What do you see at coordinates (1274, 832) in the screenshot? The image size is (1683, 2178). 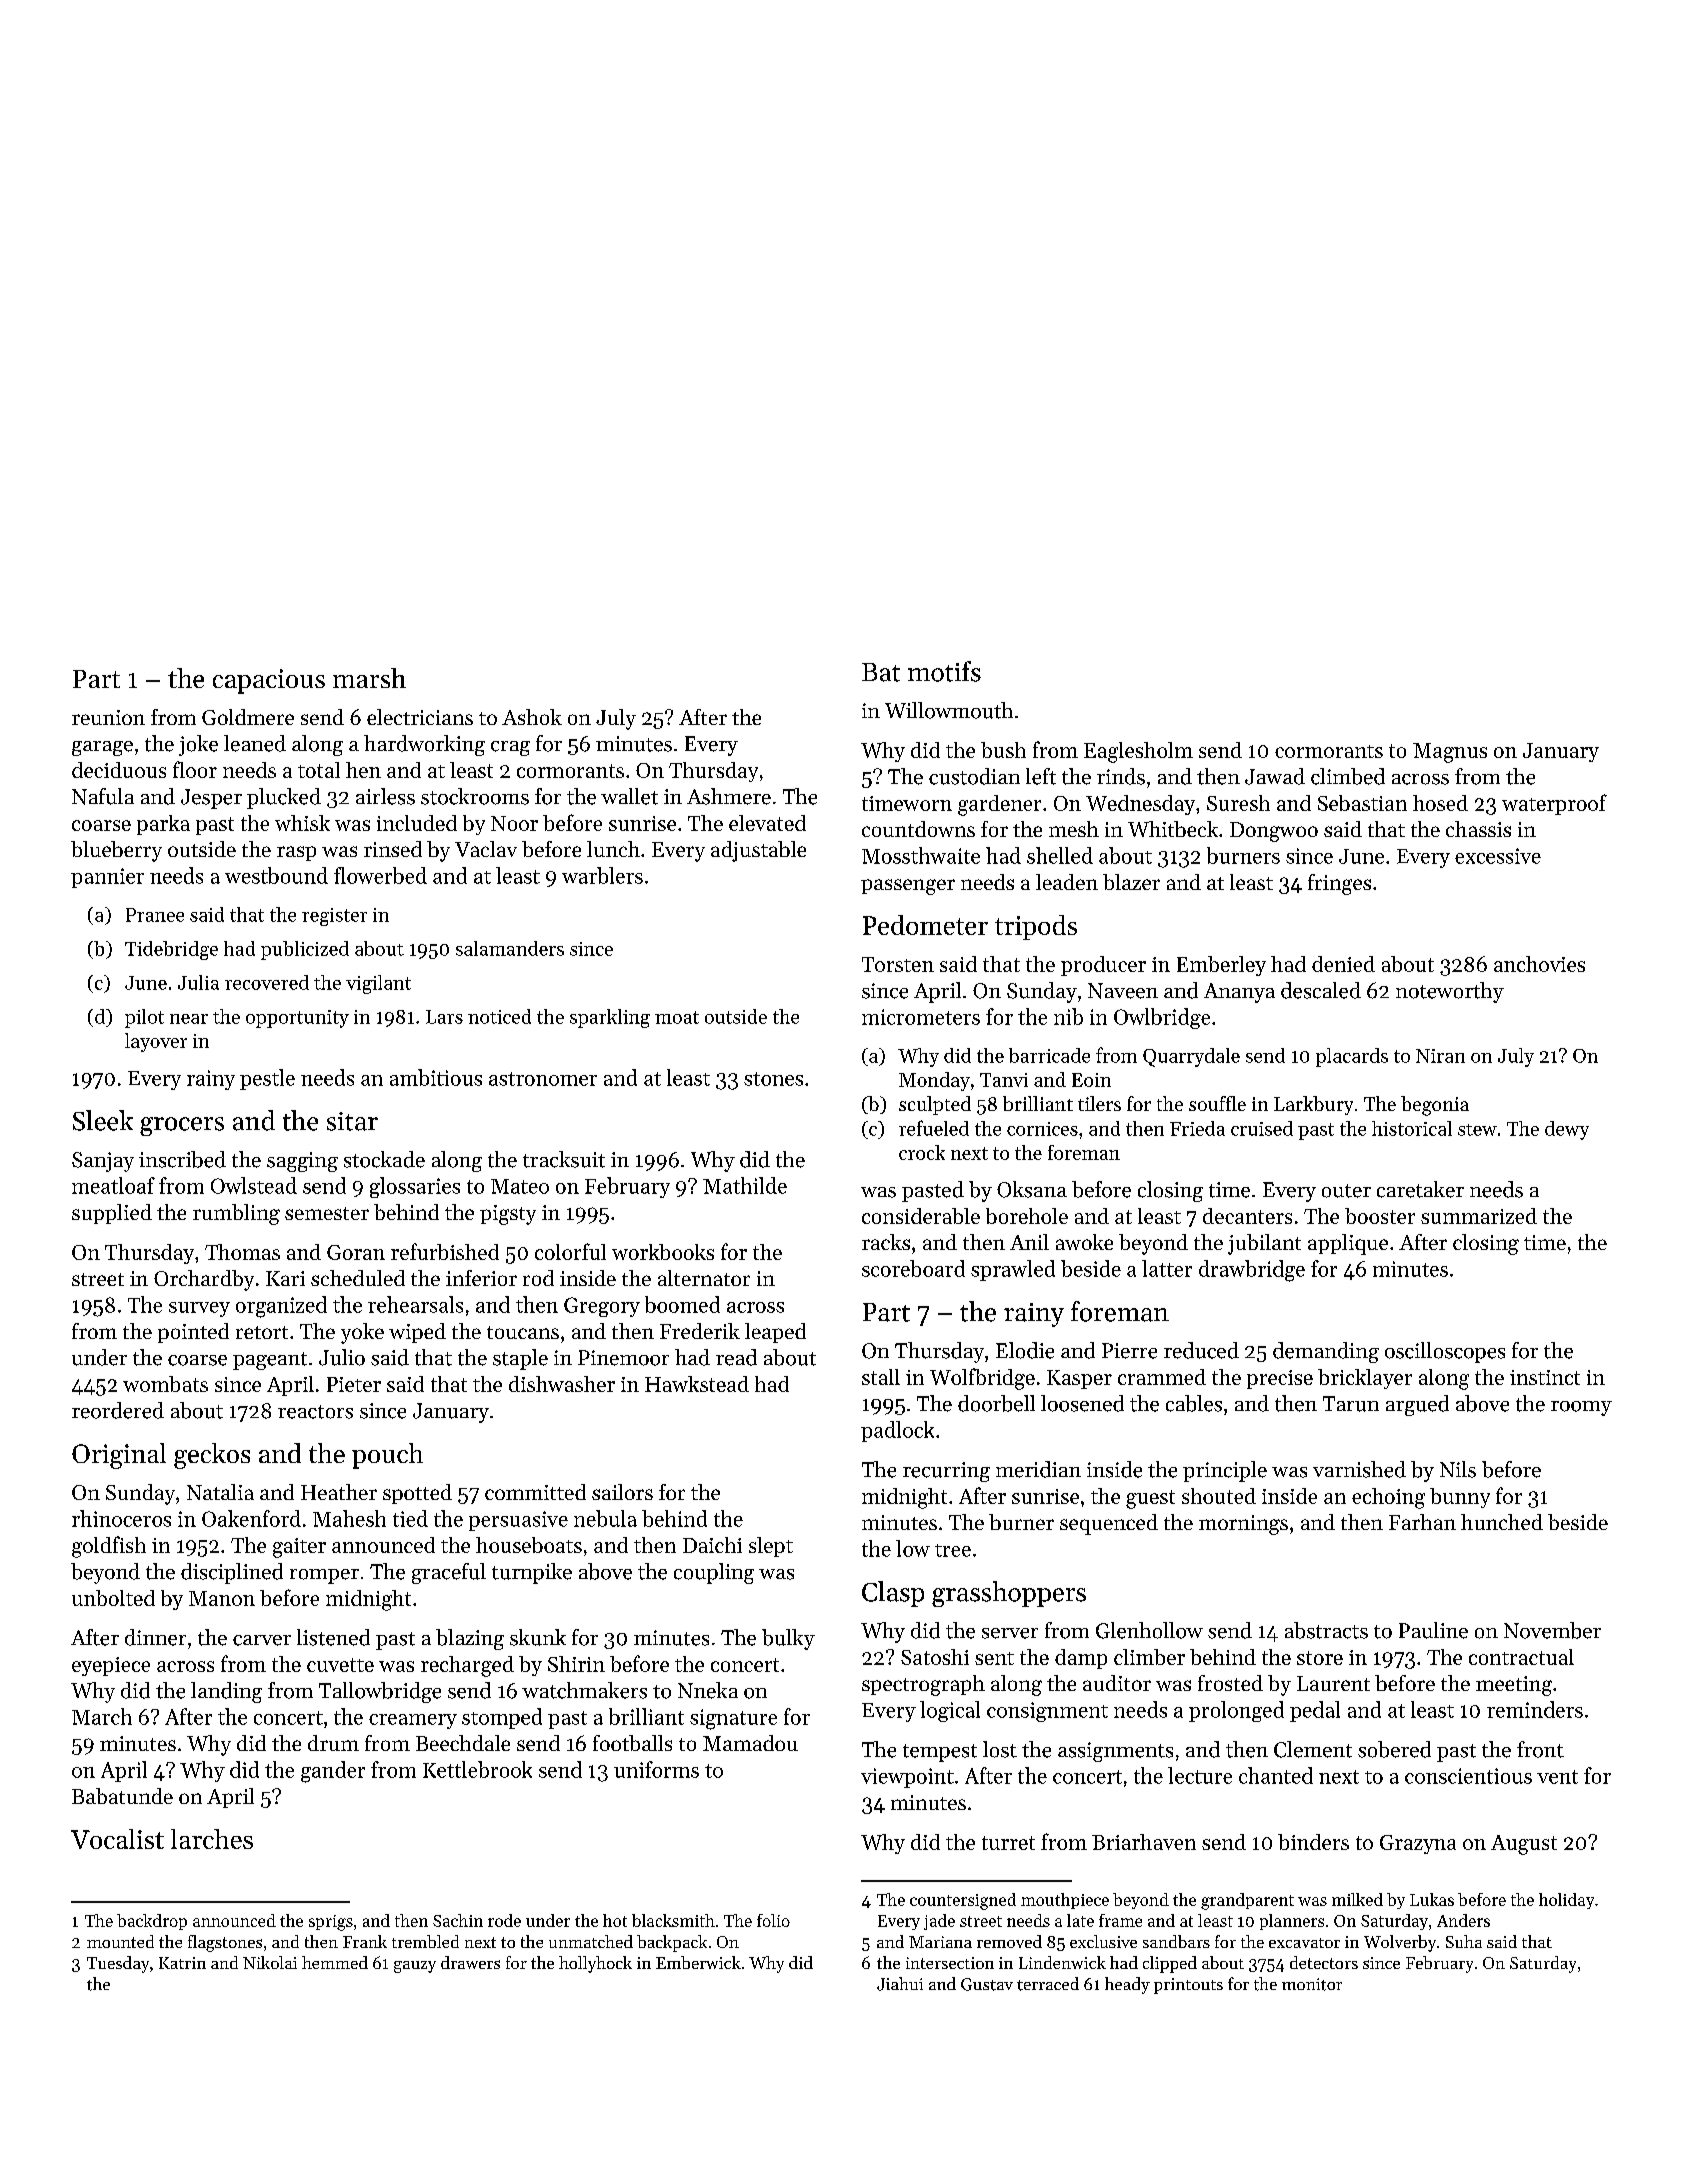 I see `Dongwoo` at bounding box center [1274, 832].
